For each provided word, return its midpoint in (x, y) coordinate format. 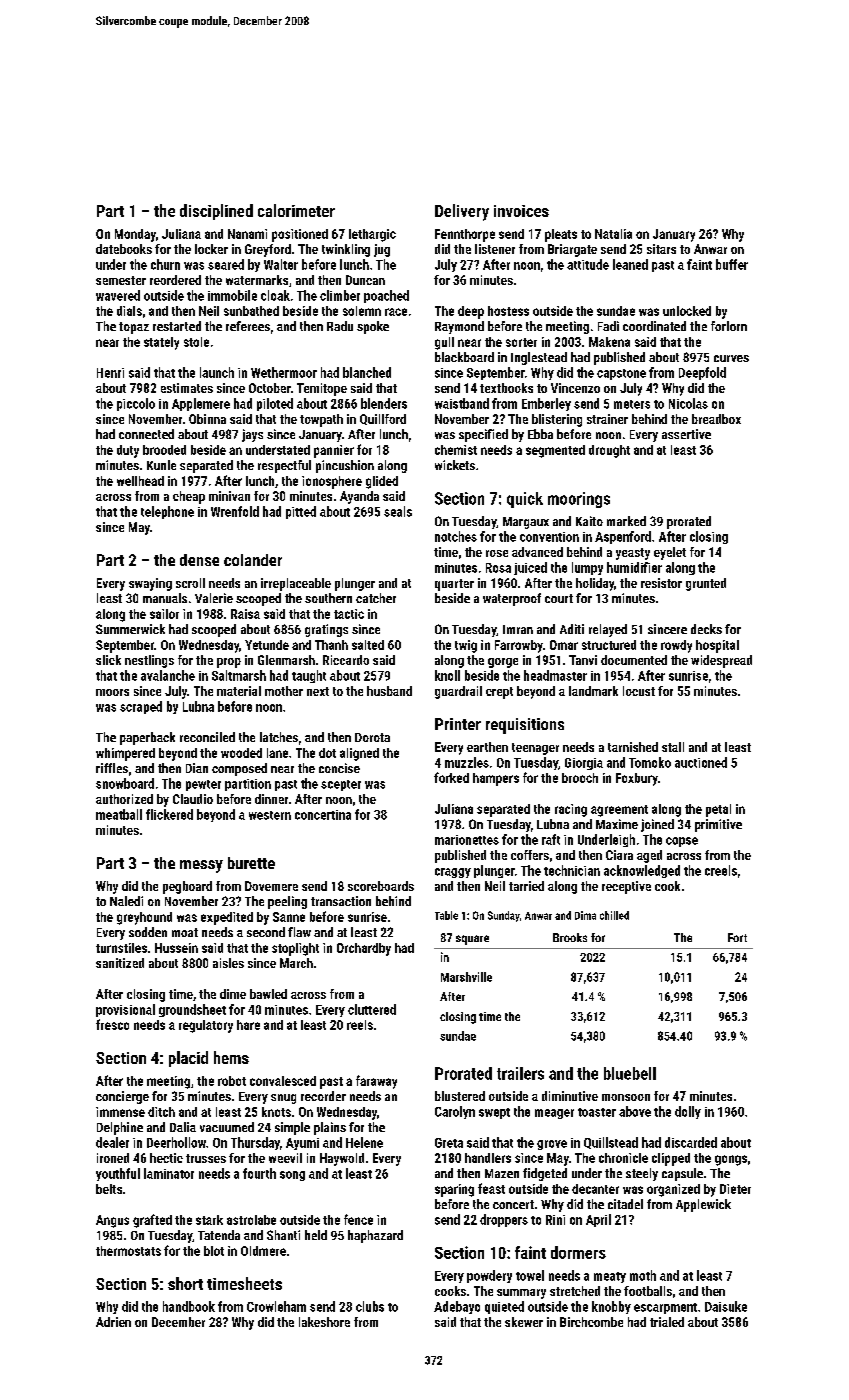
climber (340, 295)
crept (499, 693)
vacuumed (227, 1127)
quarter (454, 585)
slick (108, 660)
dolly (688, 1112)
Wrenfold (235, 511)
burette (251, 863)
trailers (520, 1073)
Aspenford (623, 537)
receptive (626, 887)
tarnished (633, 747)
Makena (609, 342)
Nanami (247, 234)
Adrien (113, 1322)
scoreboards (381, 886)
